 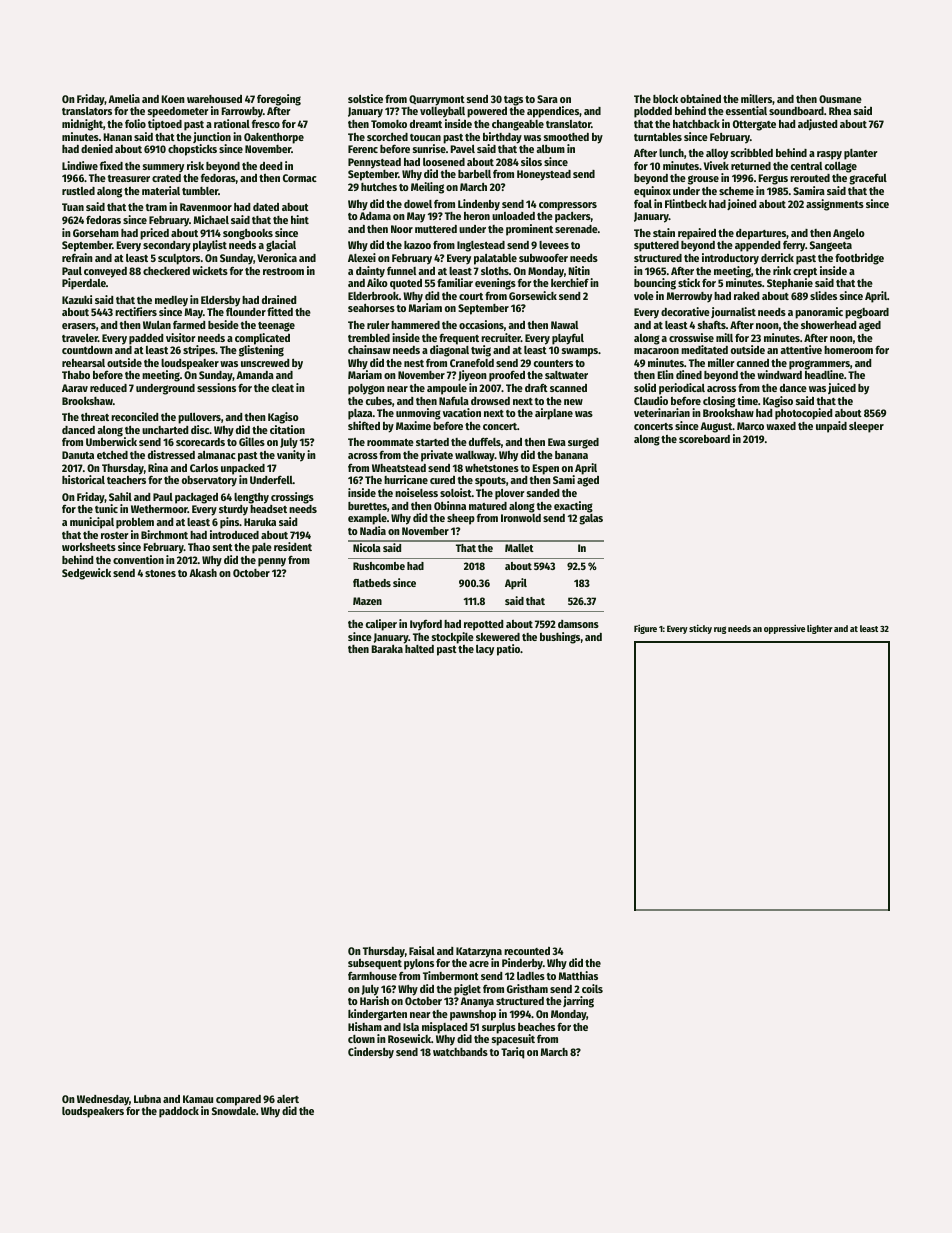 What do you see at coordinates (422, 950) in the screenshot?
I see `Faisal` at bounding box center [422, 950].
